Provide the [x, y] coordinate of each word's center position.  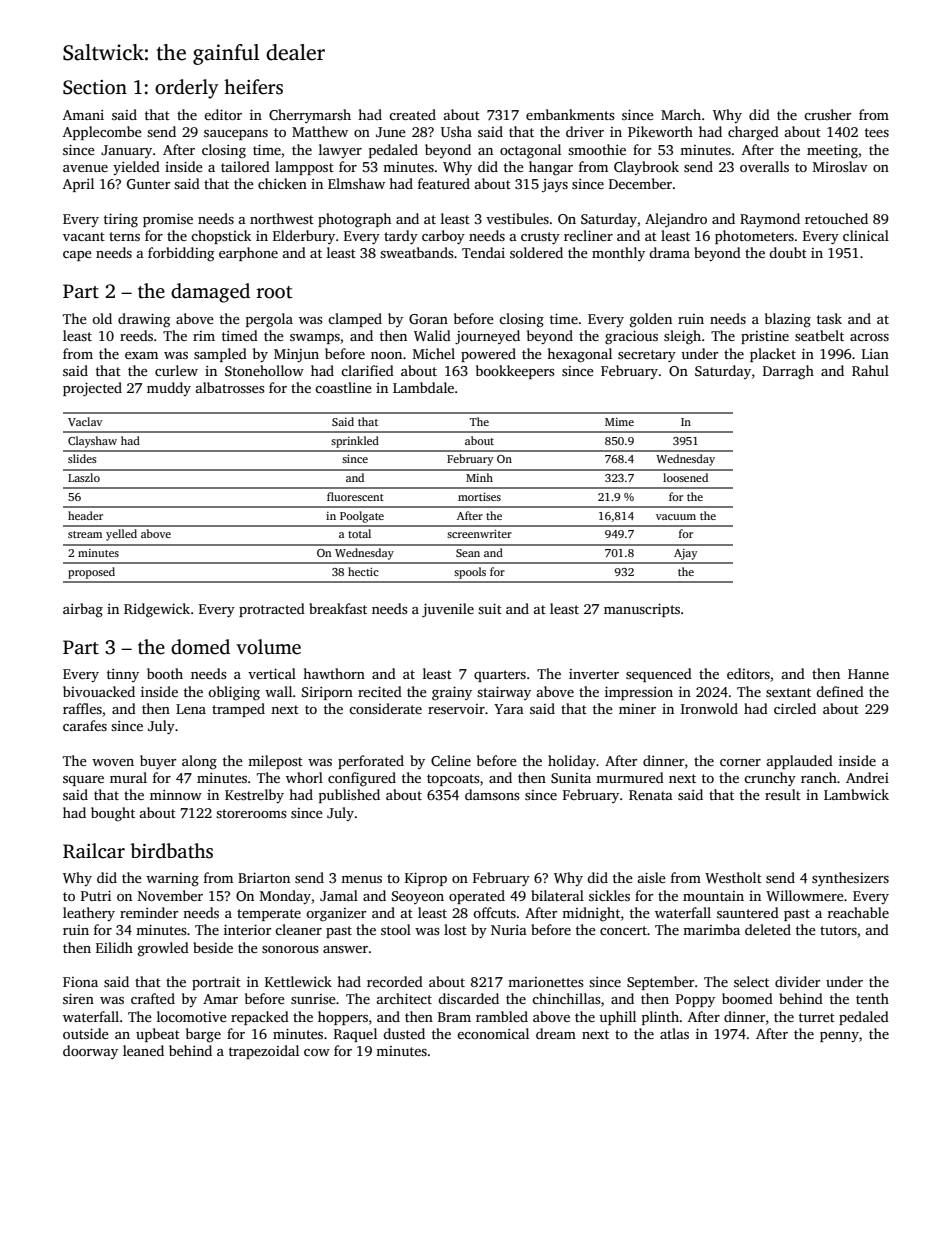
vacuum [676, 517]
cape [77, 256]
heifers [253, 87]
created [412, 114]
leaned [143, 1050]
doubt [788, 252]
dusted [404, 1033]
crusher [827, 114]
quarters [500, 676]
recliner [588, 235]
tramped [238, 710]
